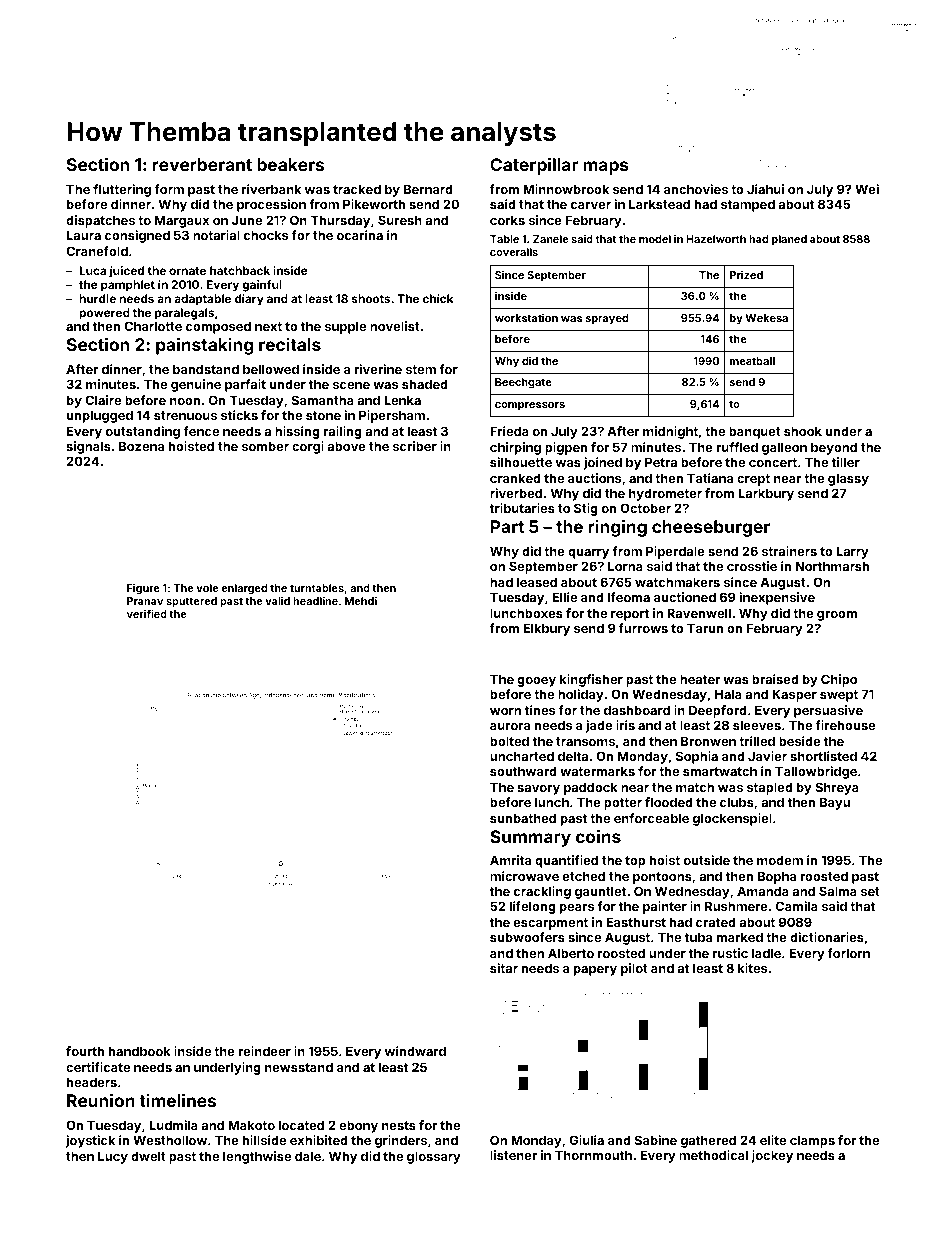 This screenshot has width=952, height=1233. Describe the element at coordinates (137, 236) in the screenshot. I see `consigned` at that location.
